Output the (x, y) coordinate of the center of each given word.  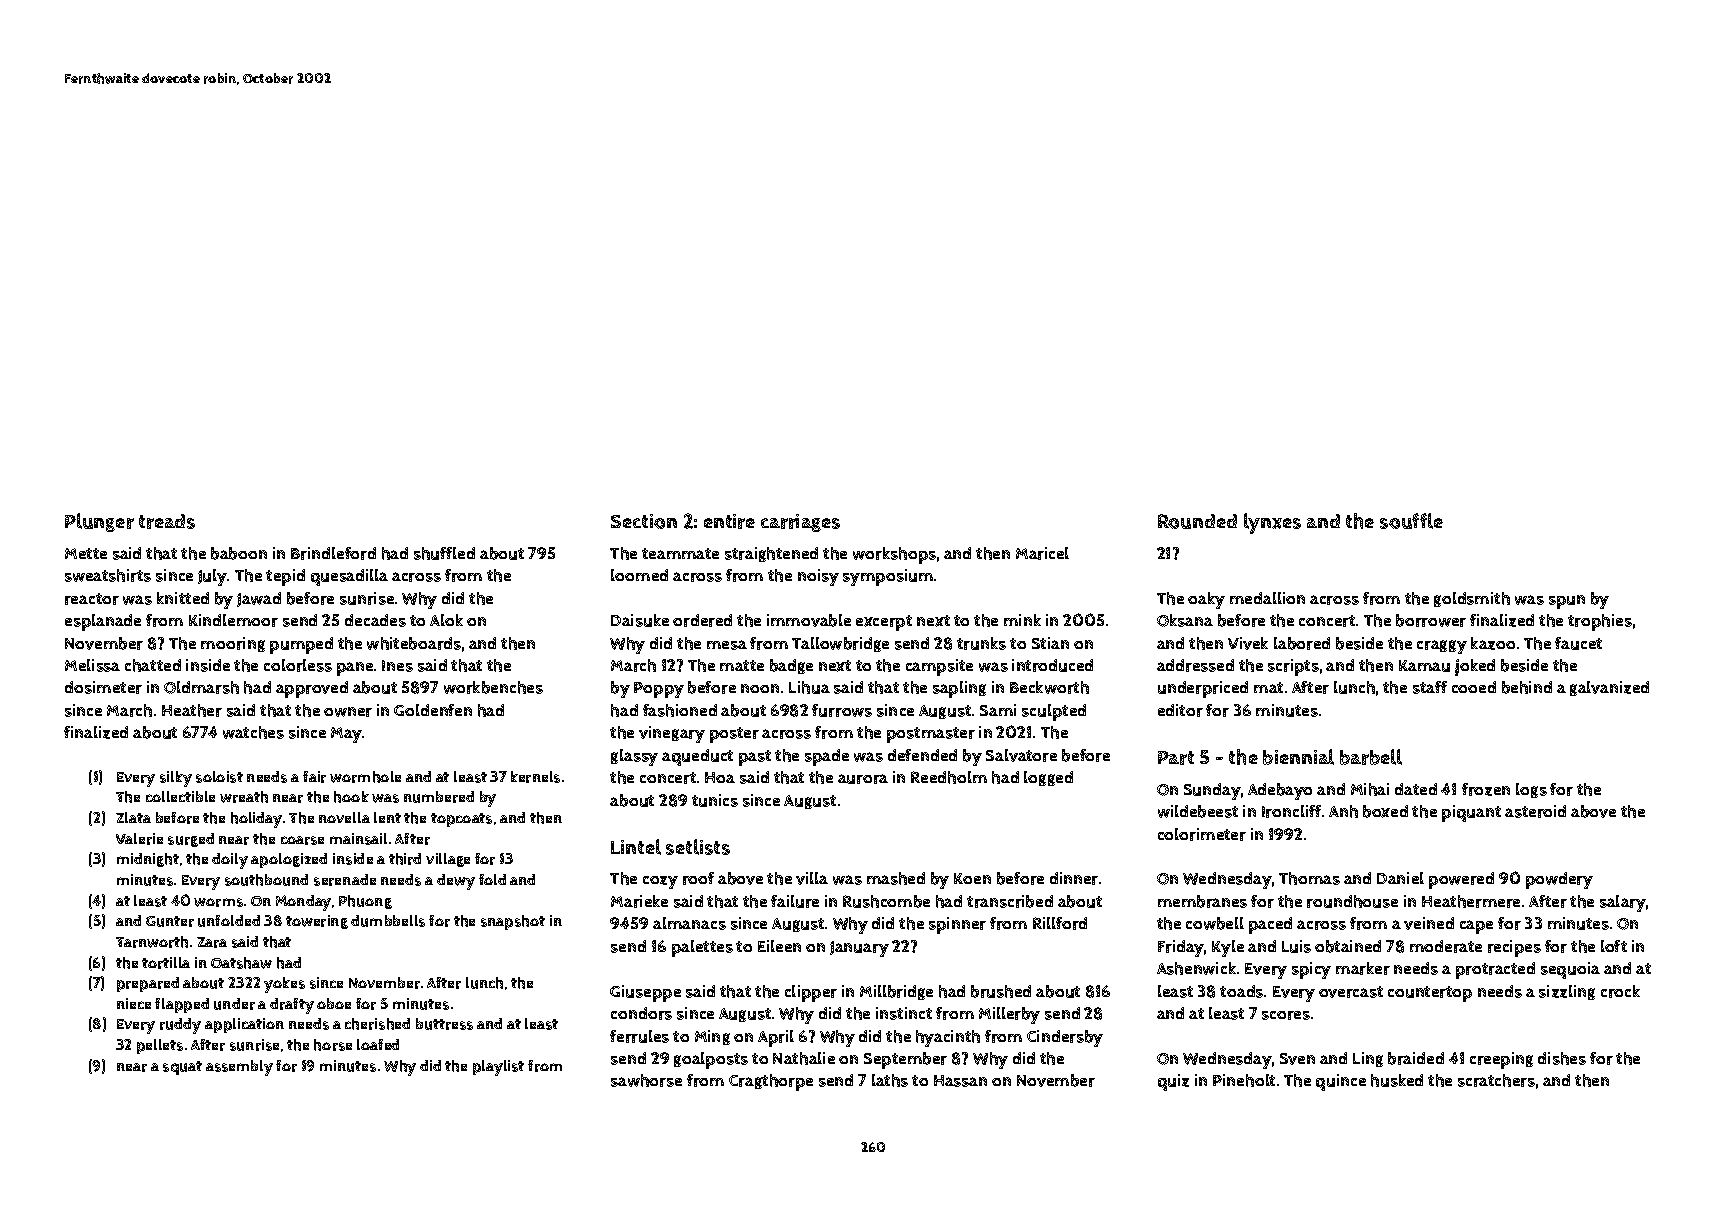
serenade (345, 880)
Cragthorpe (771, 1082)
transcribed (1010, 901)
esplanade (103, 622)
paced (1270, 925)
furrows (842, 710)
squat (182, 1068)
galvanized (1609, 688)
